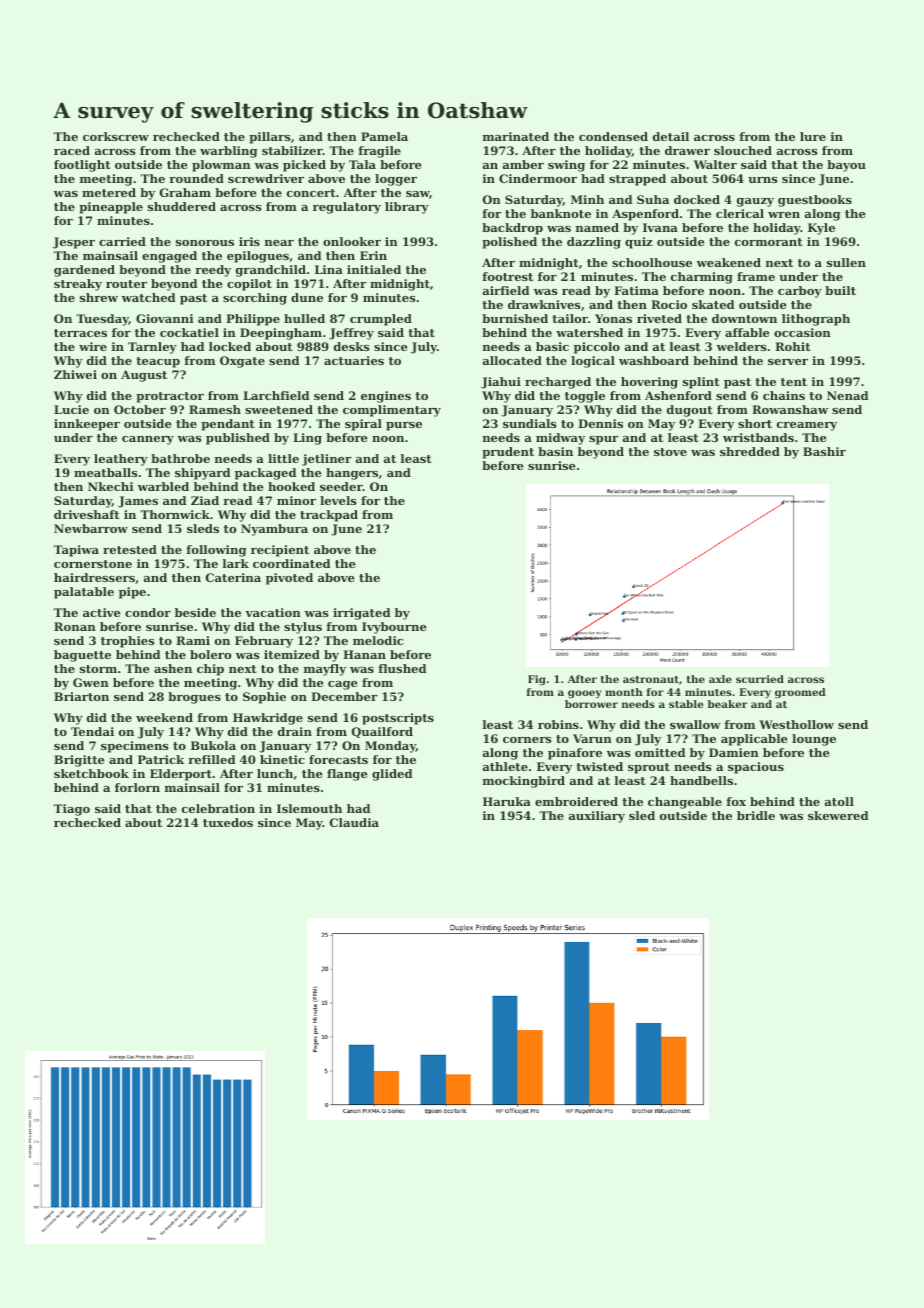  What do you see at coordinates (91, 528) in the image?
I see `Newbarrow` at bounding box center [91, 528].
